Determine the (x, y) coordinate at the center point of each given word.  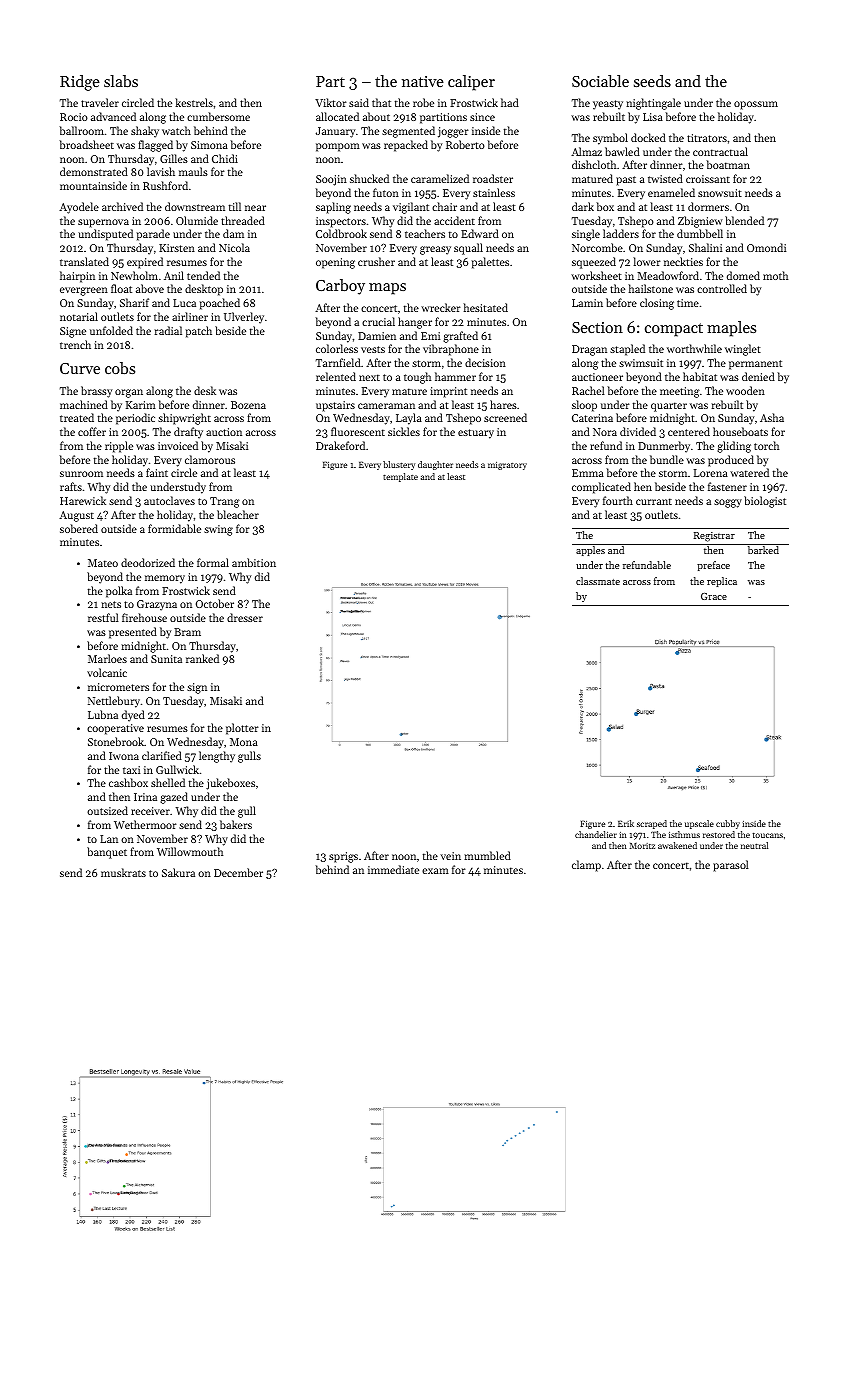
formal (213, 562)
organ (129, 393)
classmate (598, 581)
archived (122, 206)
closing (657, 304)
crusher (376, 261)
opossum (756, 105)
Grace (714, 596)
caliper (471, 83)
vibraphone (451, 350)
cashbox (128, 782)
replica (722, 582)
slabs (121, 81)
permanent (755, 365)
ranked (202, 658)
